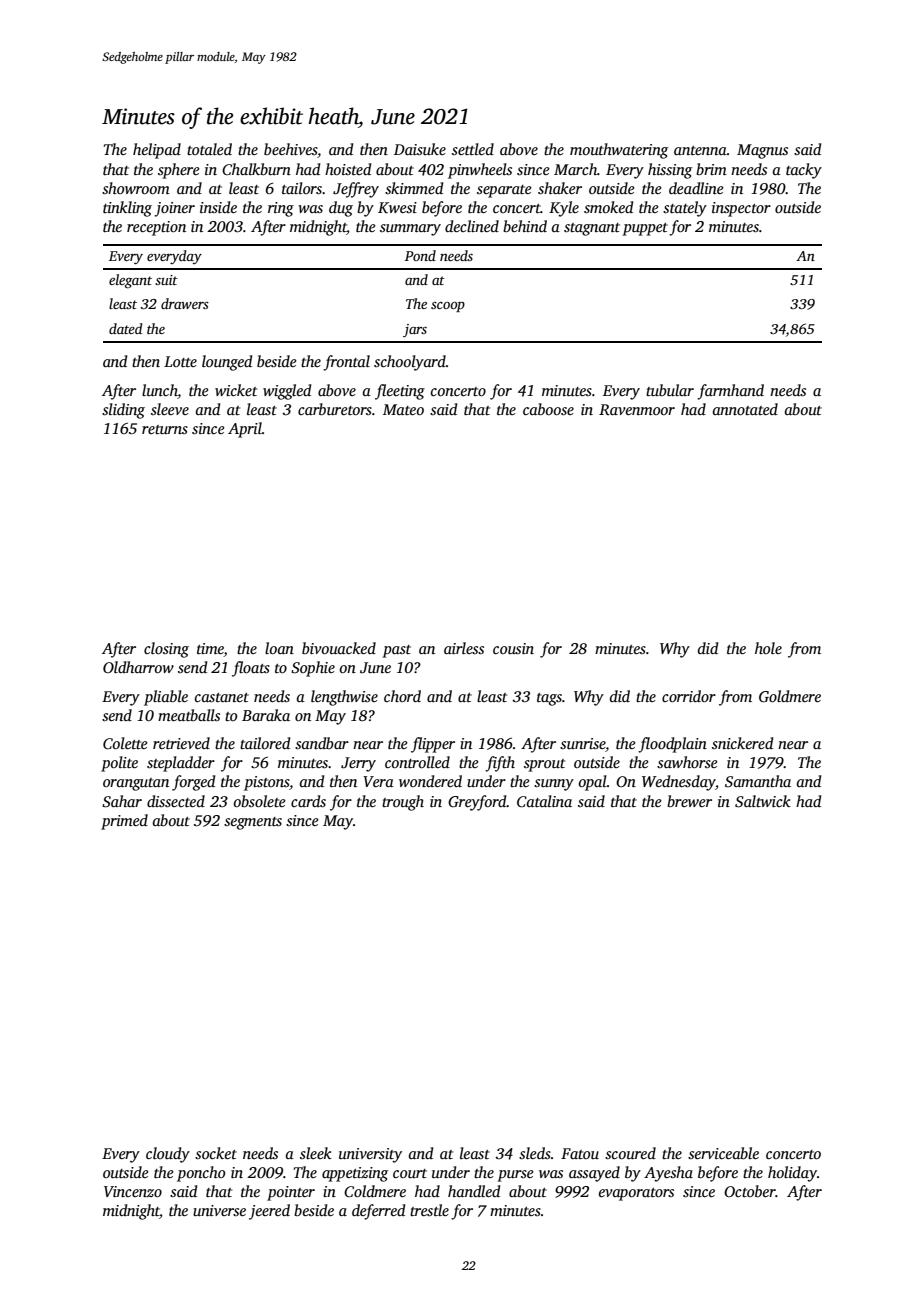  I want to click on university, so click(370, 1155).
